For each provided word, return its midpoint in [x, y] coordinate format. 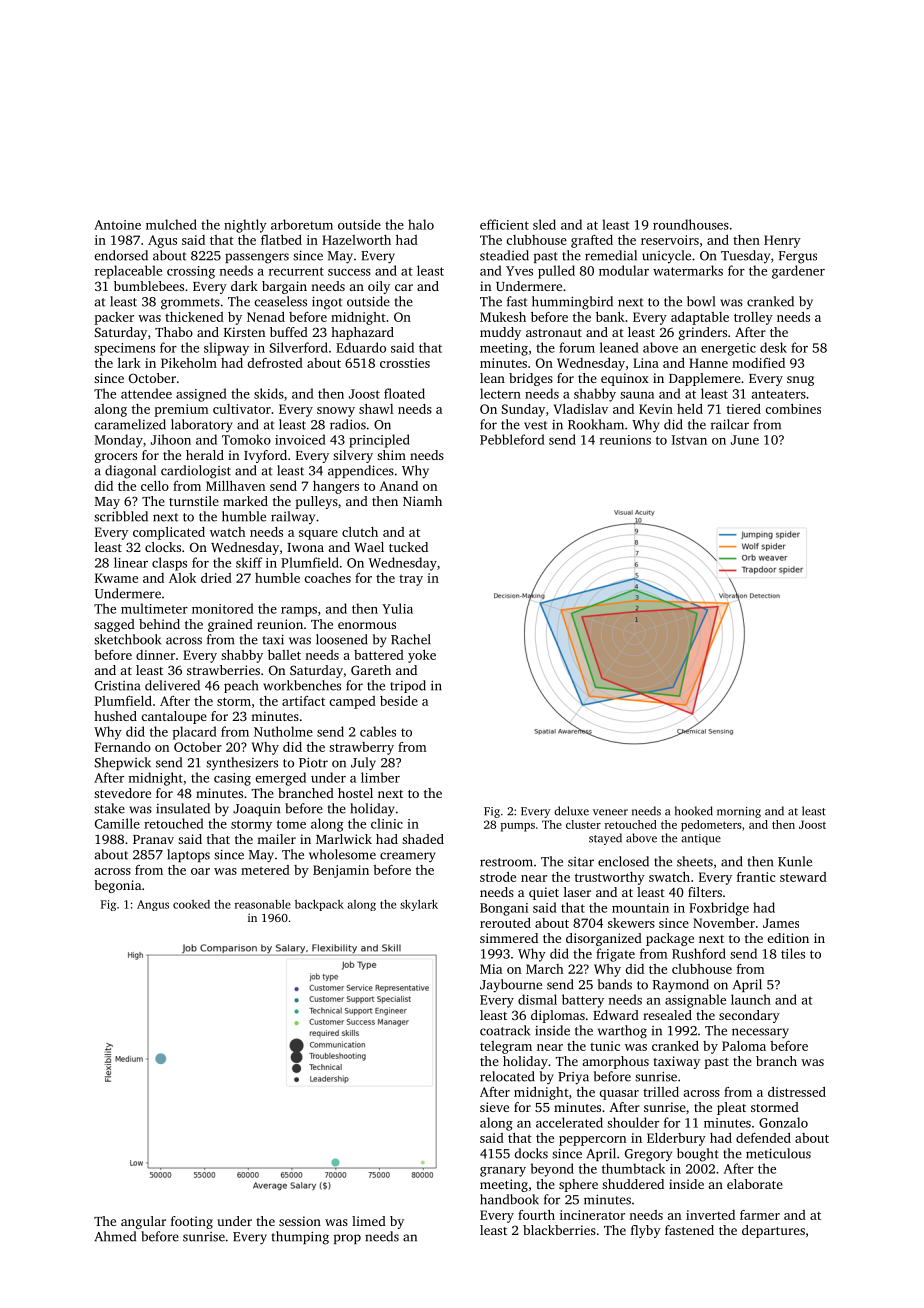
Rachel [411, 639]
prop [347, 1239]
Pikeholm [189, 363]
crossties [405, 363]
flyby [646, 1231]
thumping [300, 1238]
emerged [280, 779]
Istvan [689, 440]
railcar [730, 424]
